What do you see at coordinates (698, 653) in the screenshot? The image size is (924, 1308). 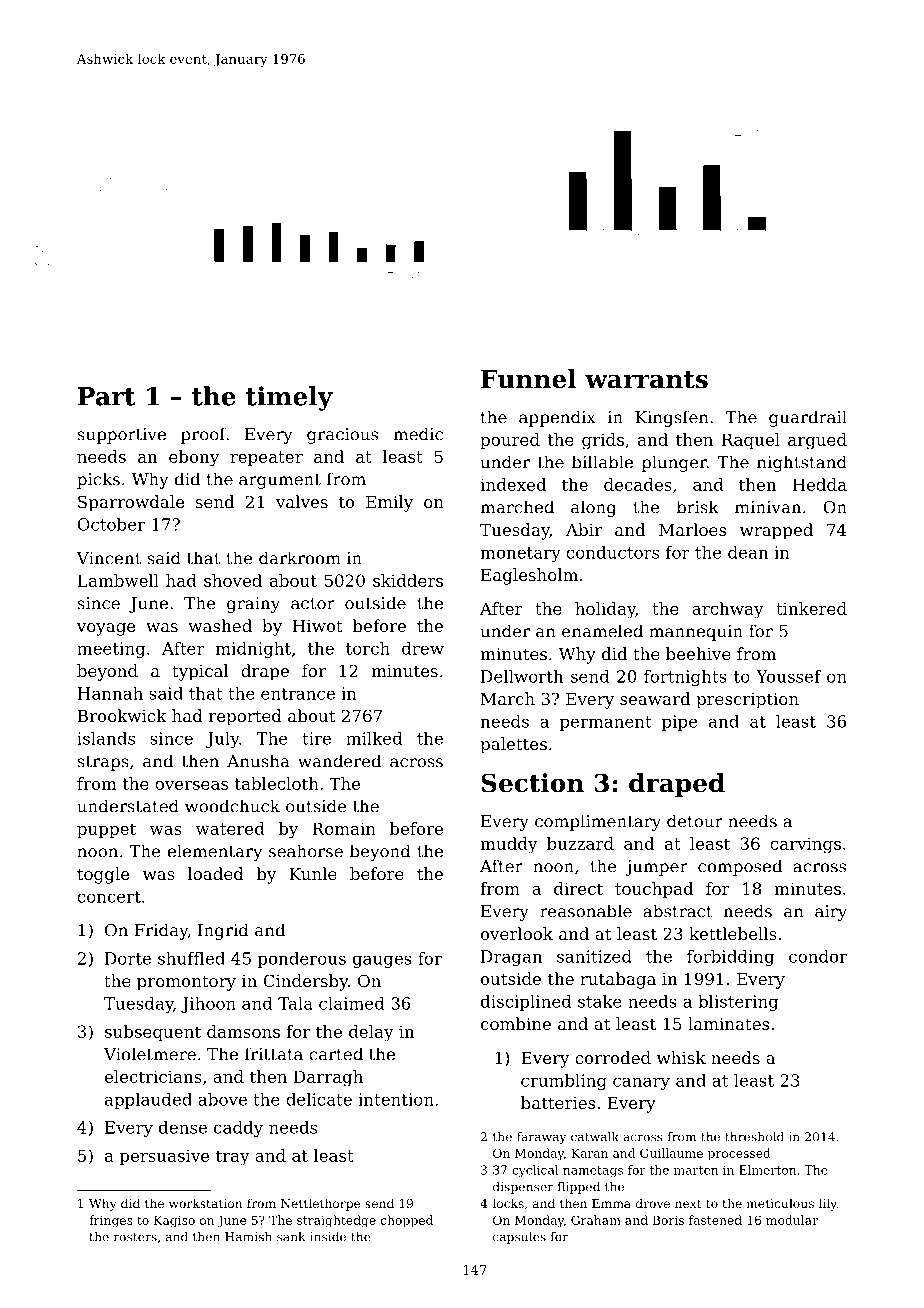 I see `beehive` at bounding box center [698, 653].
